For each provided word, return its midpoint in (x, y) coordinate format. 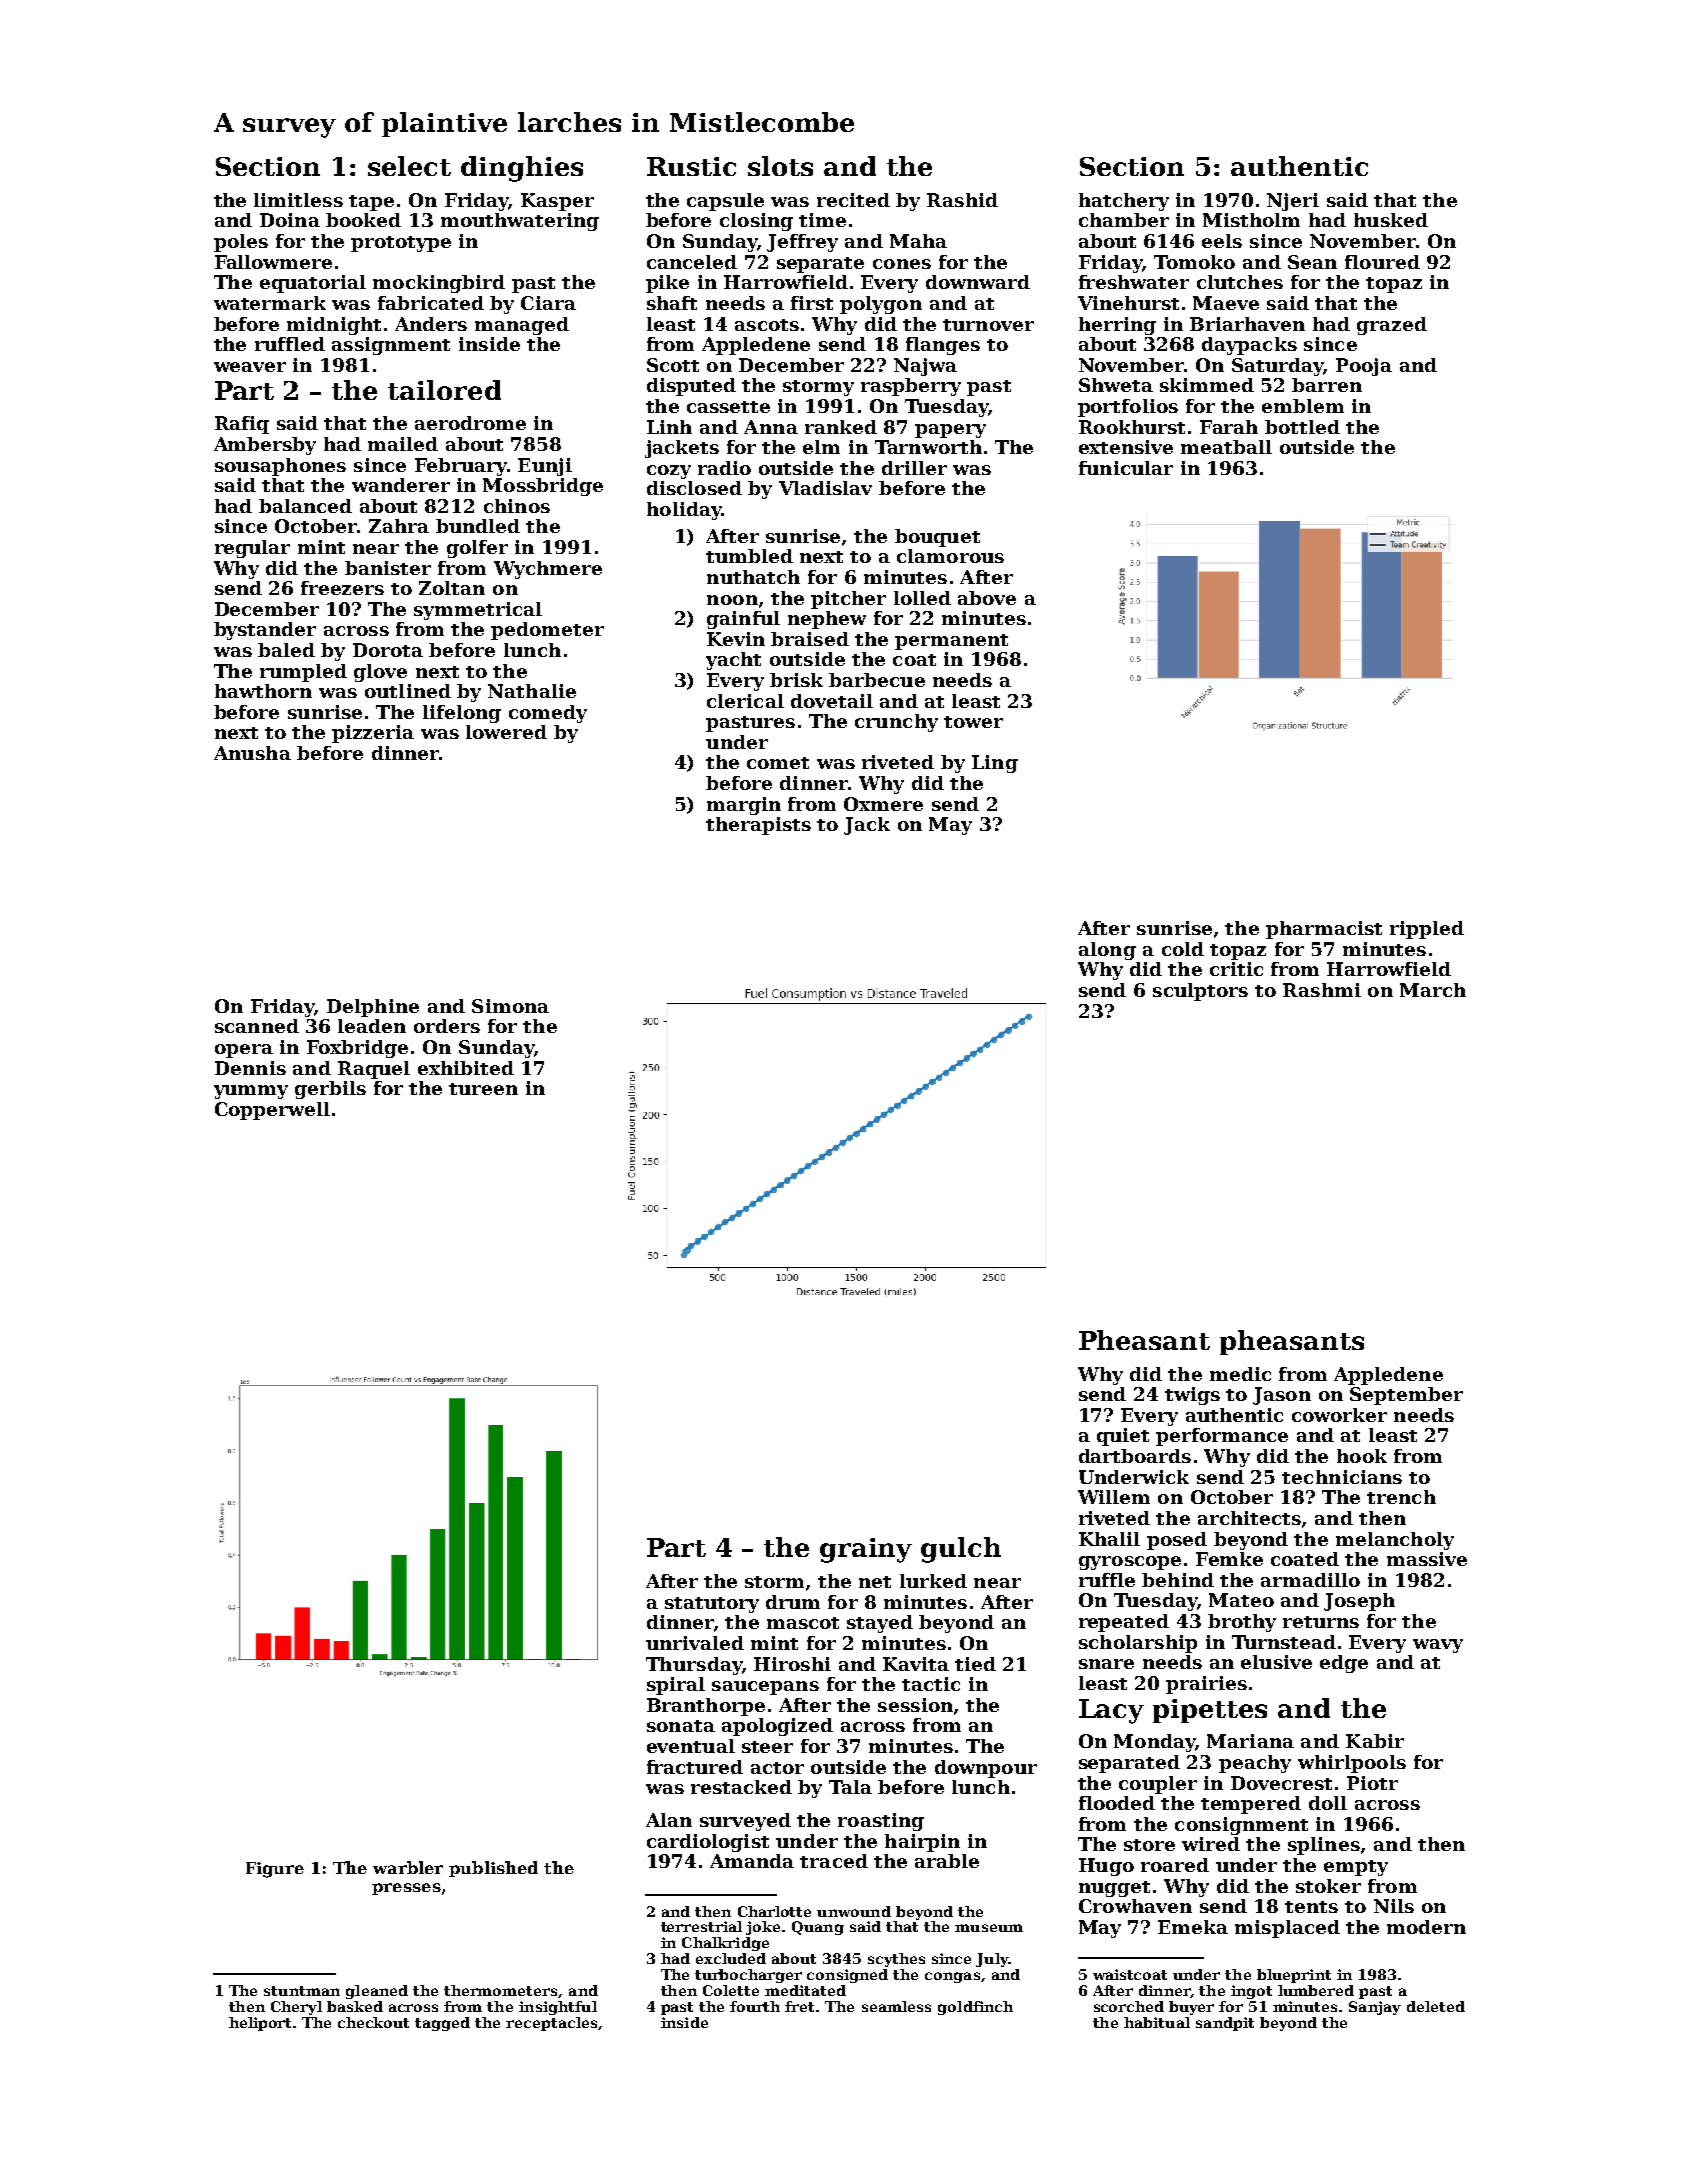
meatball (1226, 447)
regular (252, 549)
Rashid (962, 200)
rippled (1427, 930)
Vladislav (825, 488)
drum (793, 1602)
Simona (510, 1006)
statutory (712, 1605)
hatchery (1124, 202)
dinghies (522, 169)
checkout (373, 2022)
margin (744, 806)
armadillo (1310, 1580)
